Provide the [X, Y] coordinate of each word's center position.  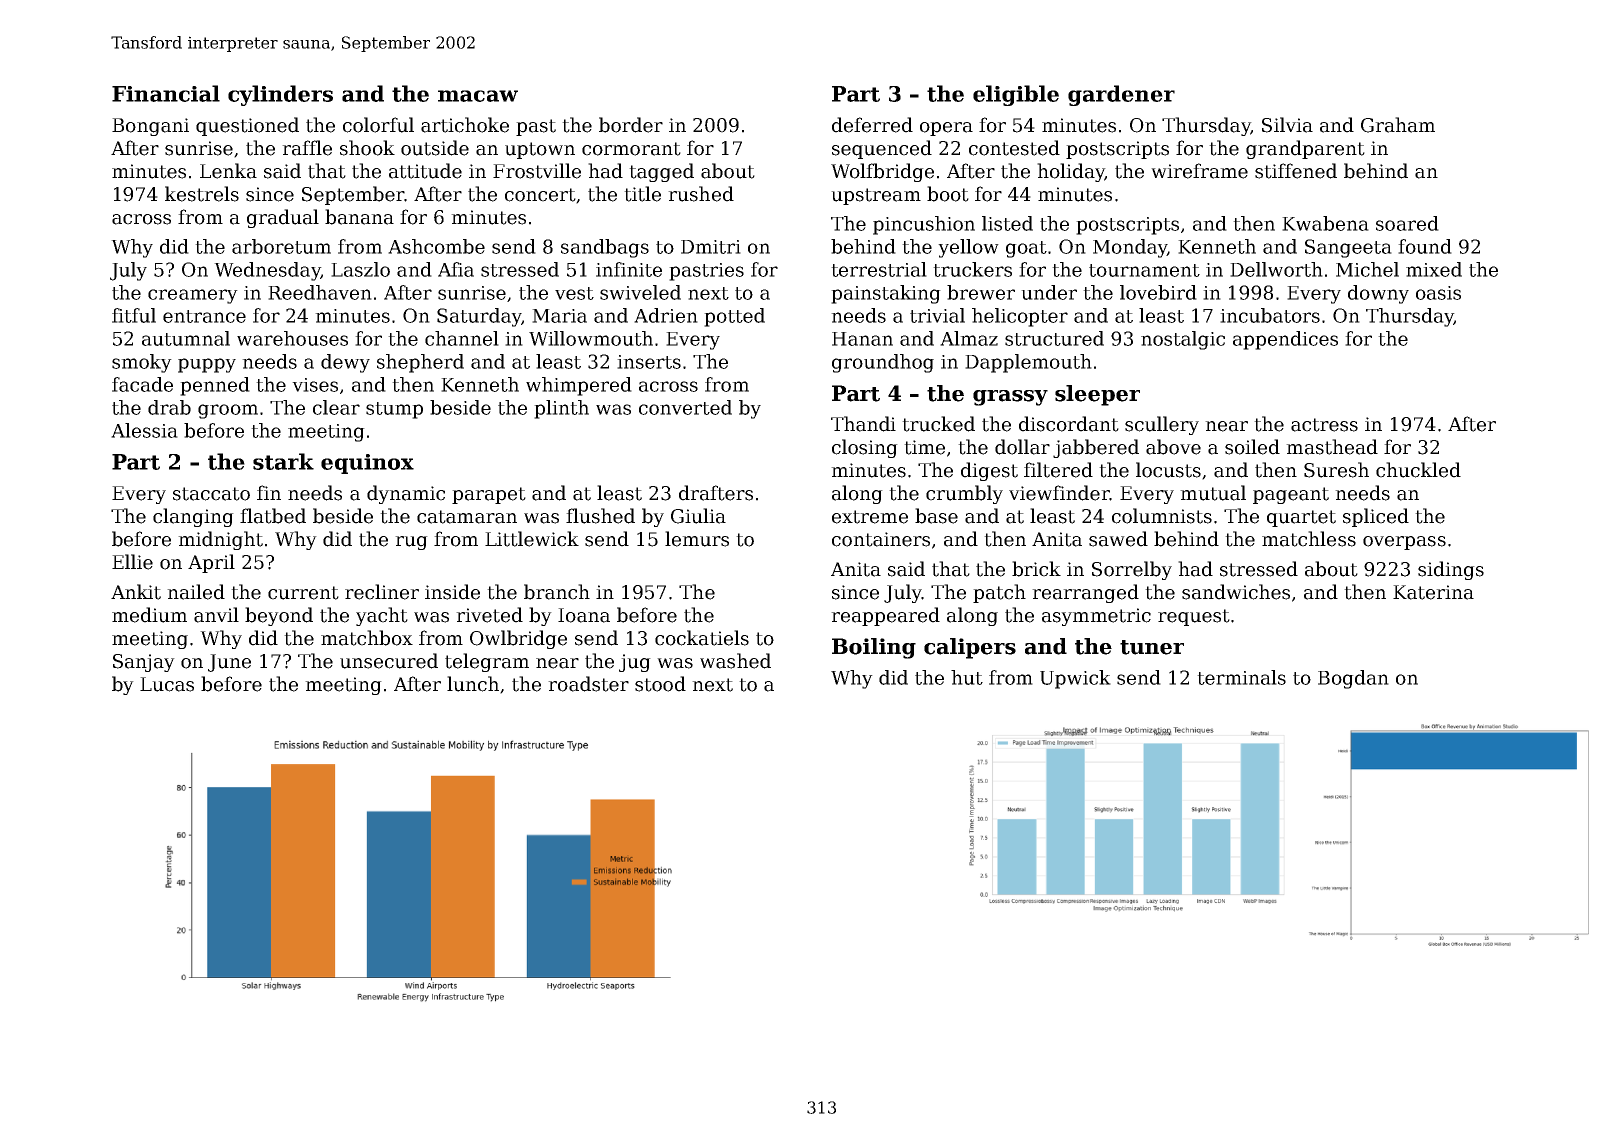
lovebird [1158, 292]
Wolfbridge [882, 172]
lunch [473, 684]
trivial [937, 315]
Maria [559, 316]
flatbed [273, 516]
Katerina [1433, 592]
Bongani [150, 127]
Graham [1398, 125]
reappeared [885, 616]
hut [967, 677]
